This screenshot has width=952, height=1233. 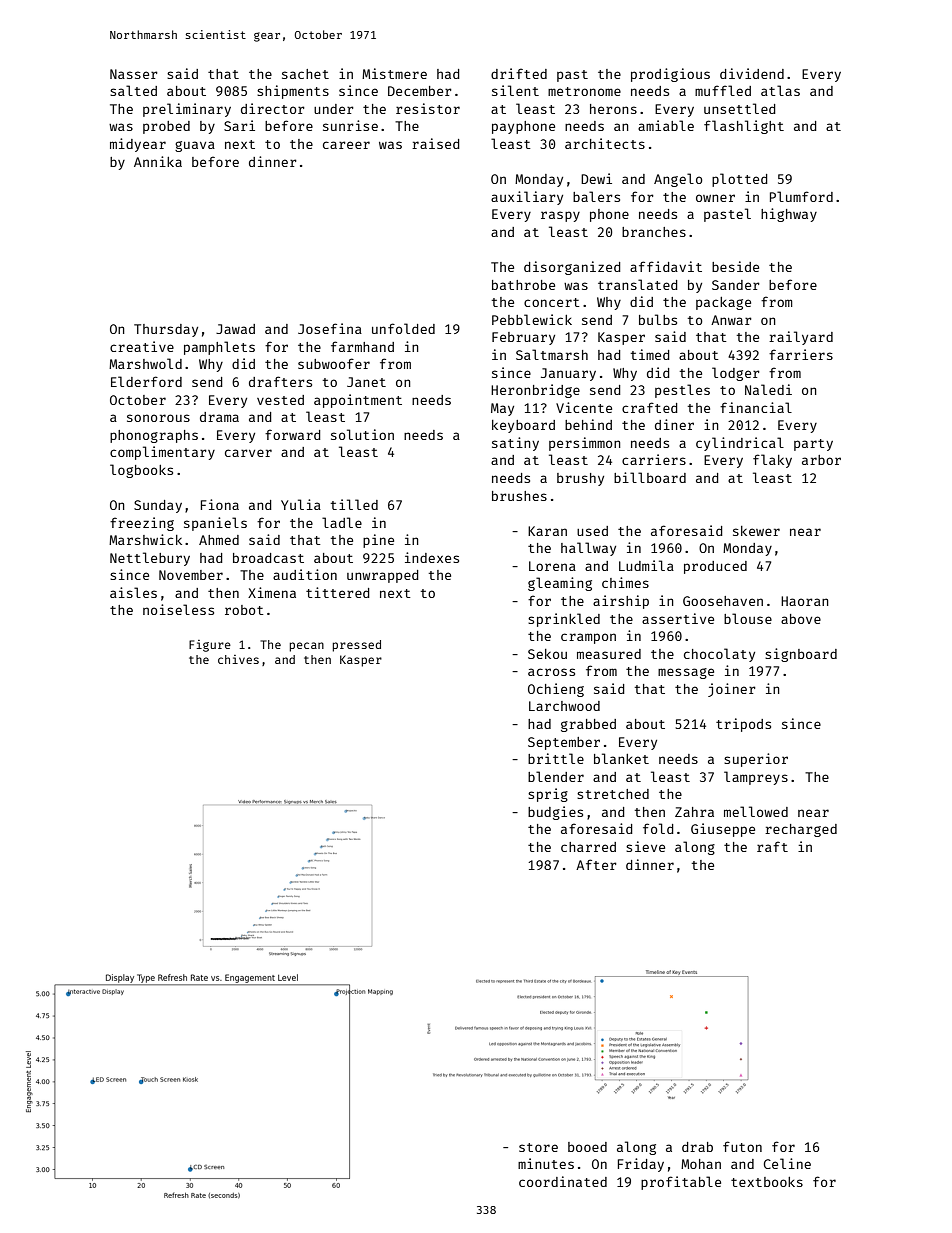 I want to click on sprig, so click(x=548, y=795).
